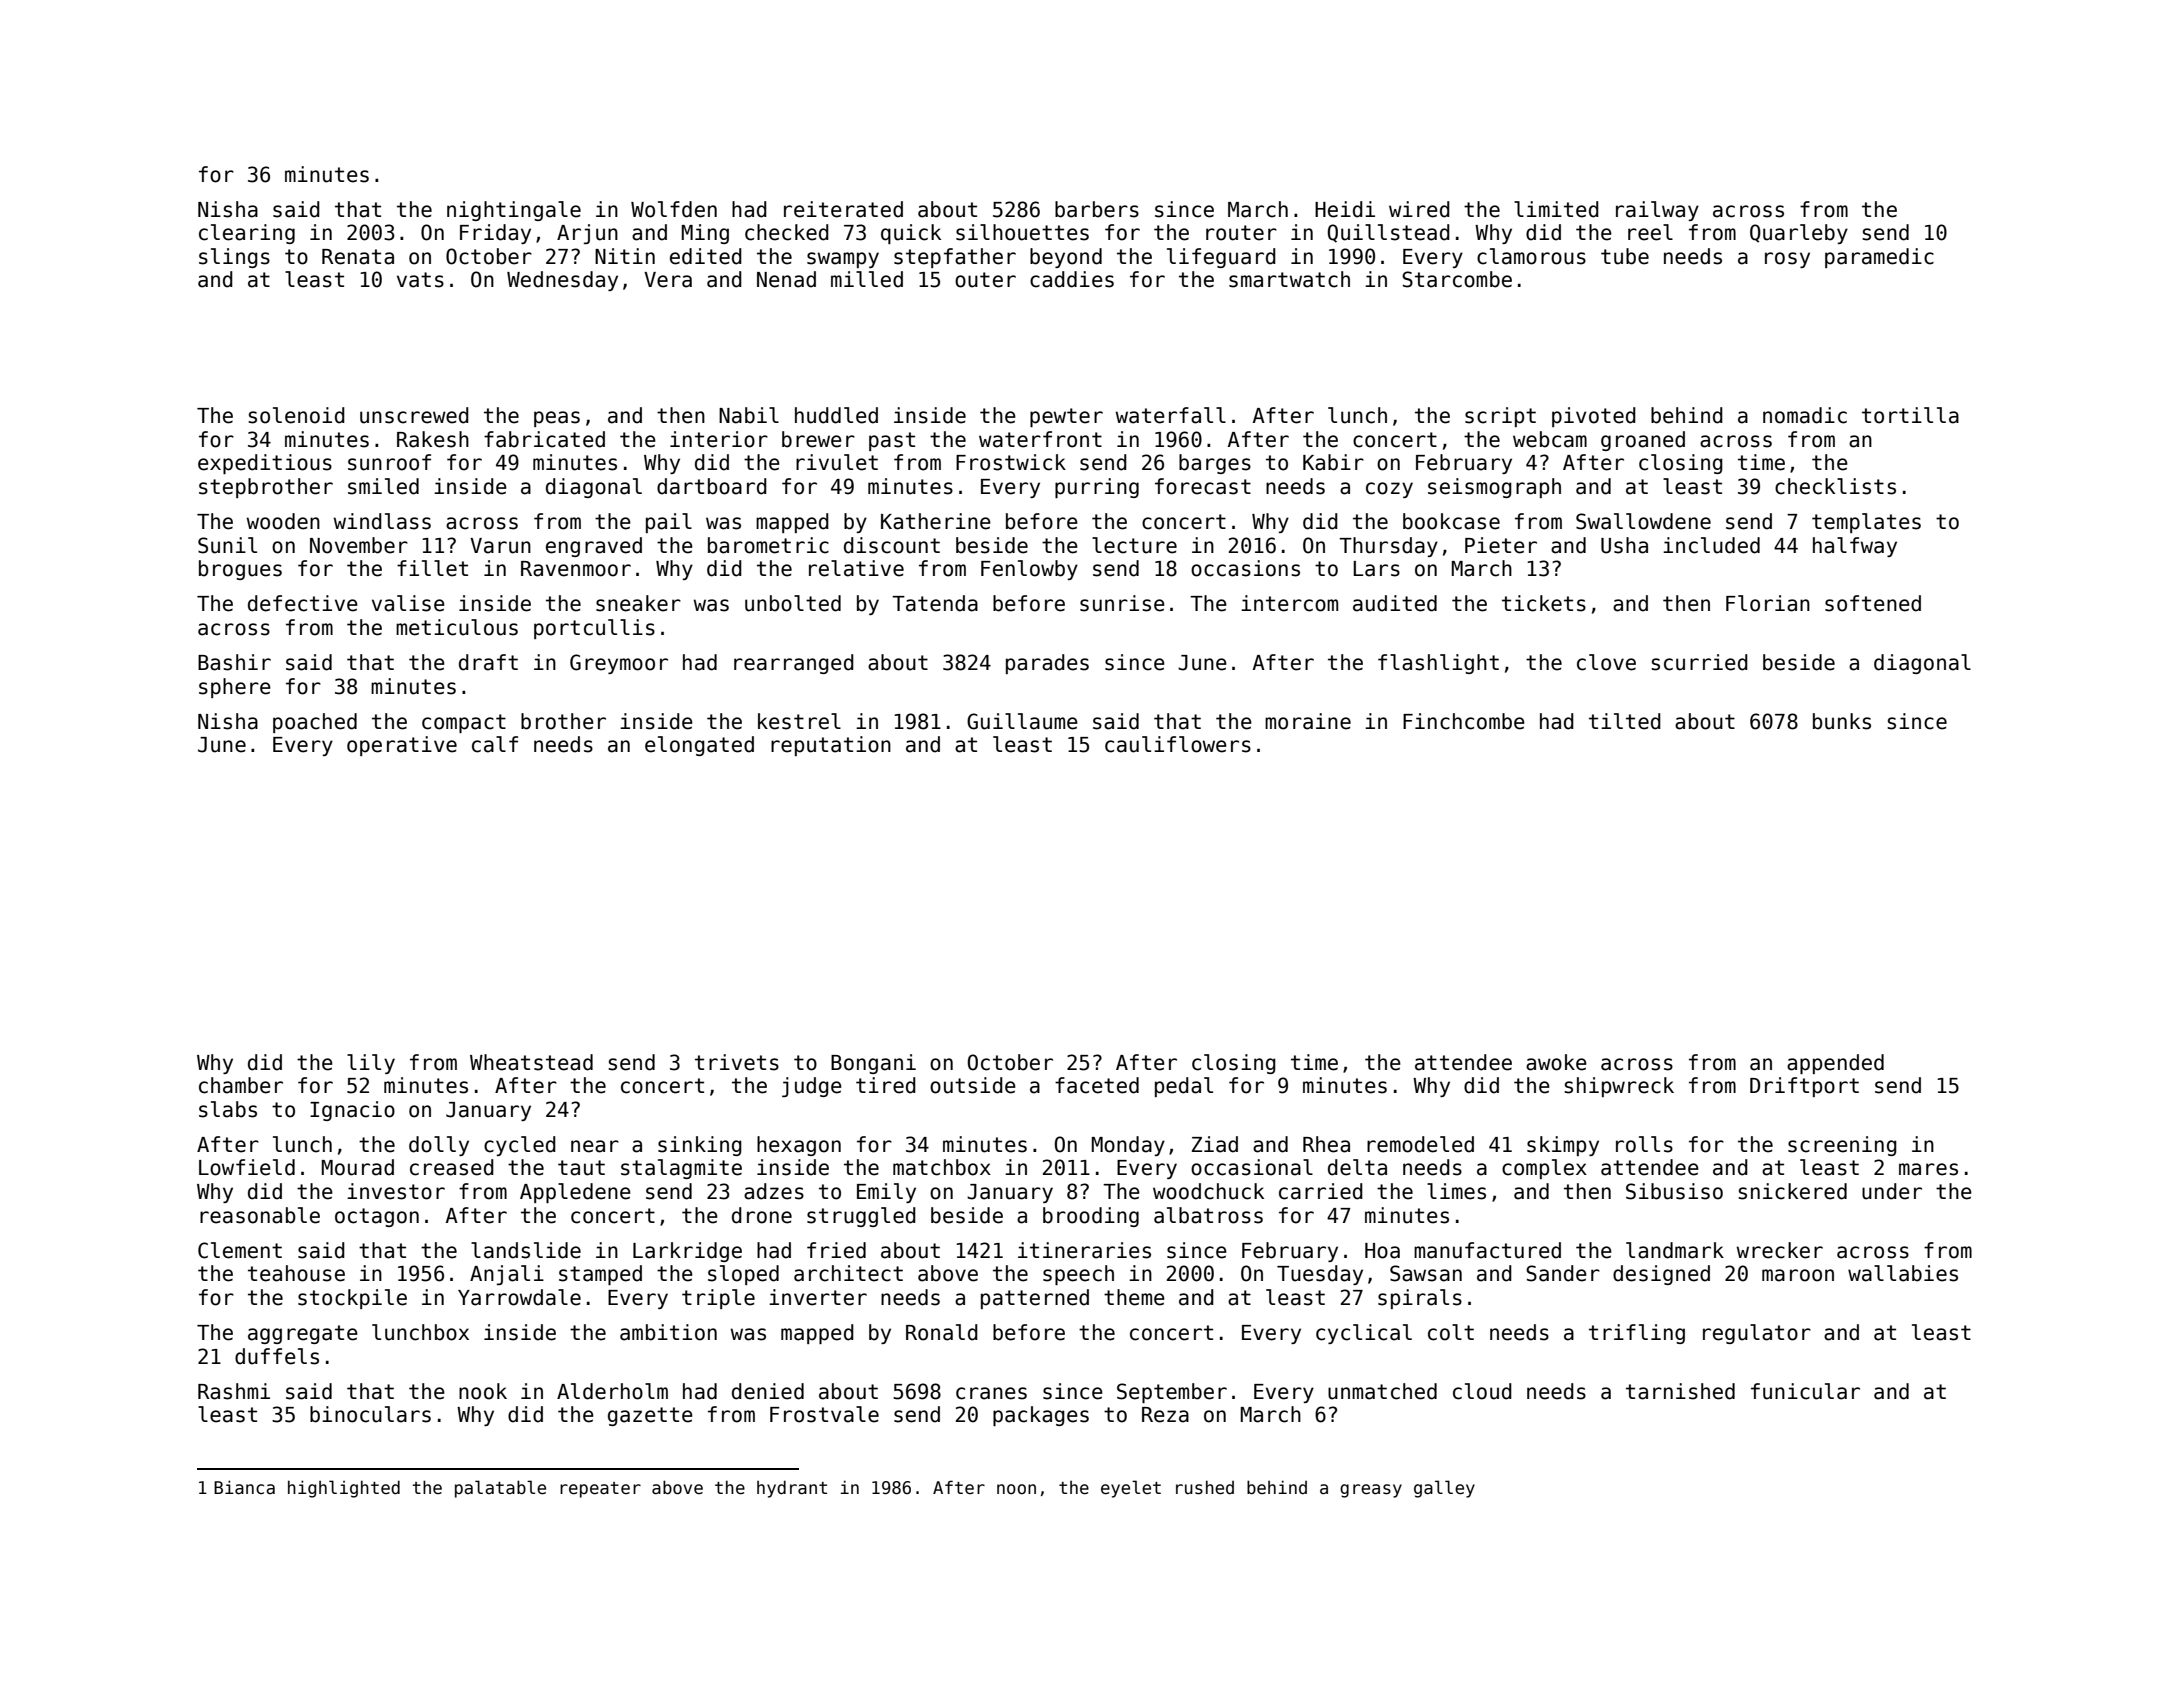 This screenshot has width=2178, height=1683. I want to click on slings, so click(234, 258).
